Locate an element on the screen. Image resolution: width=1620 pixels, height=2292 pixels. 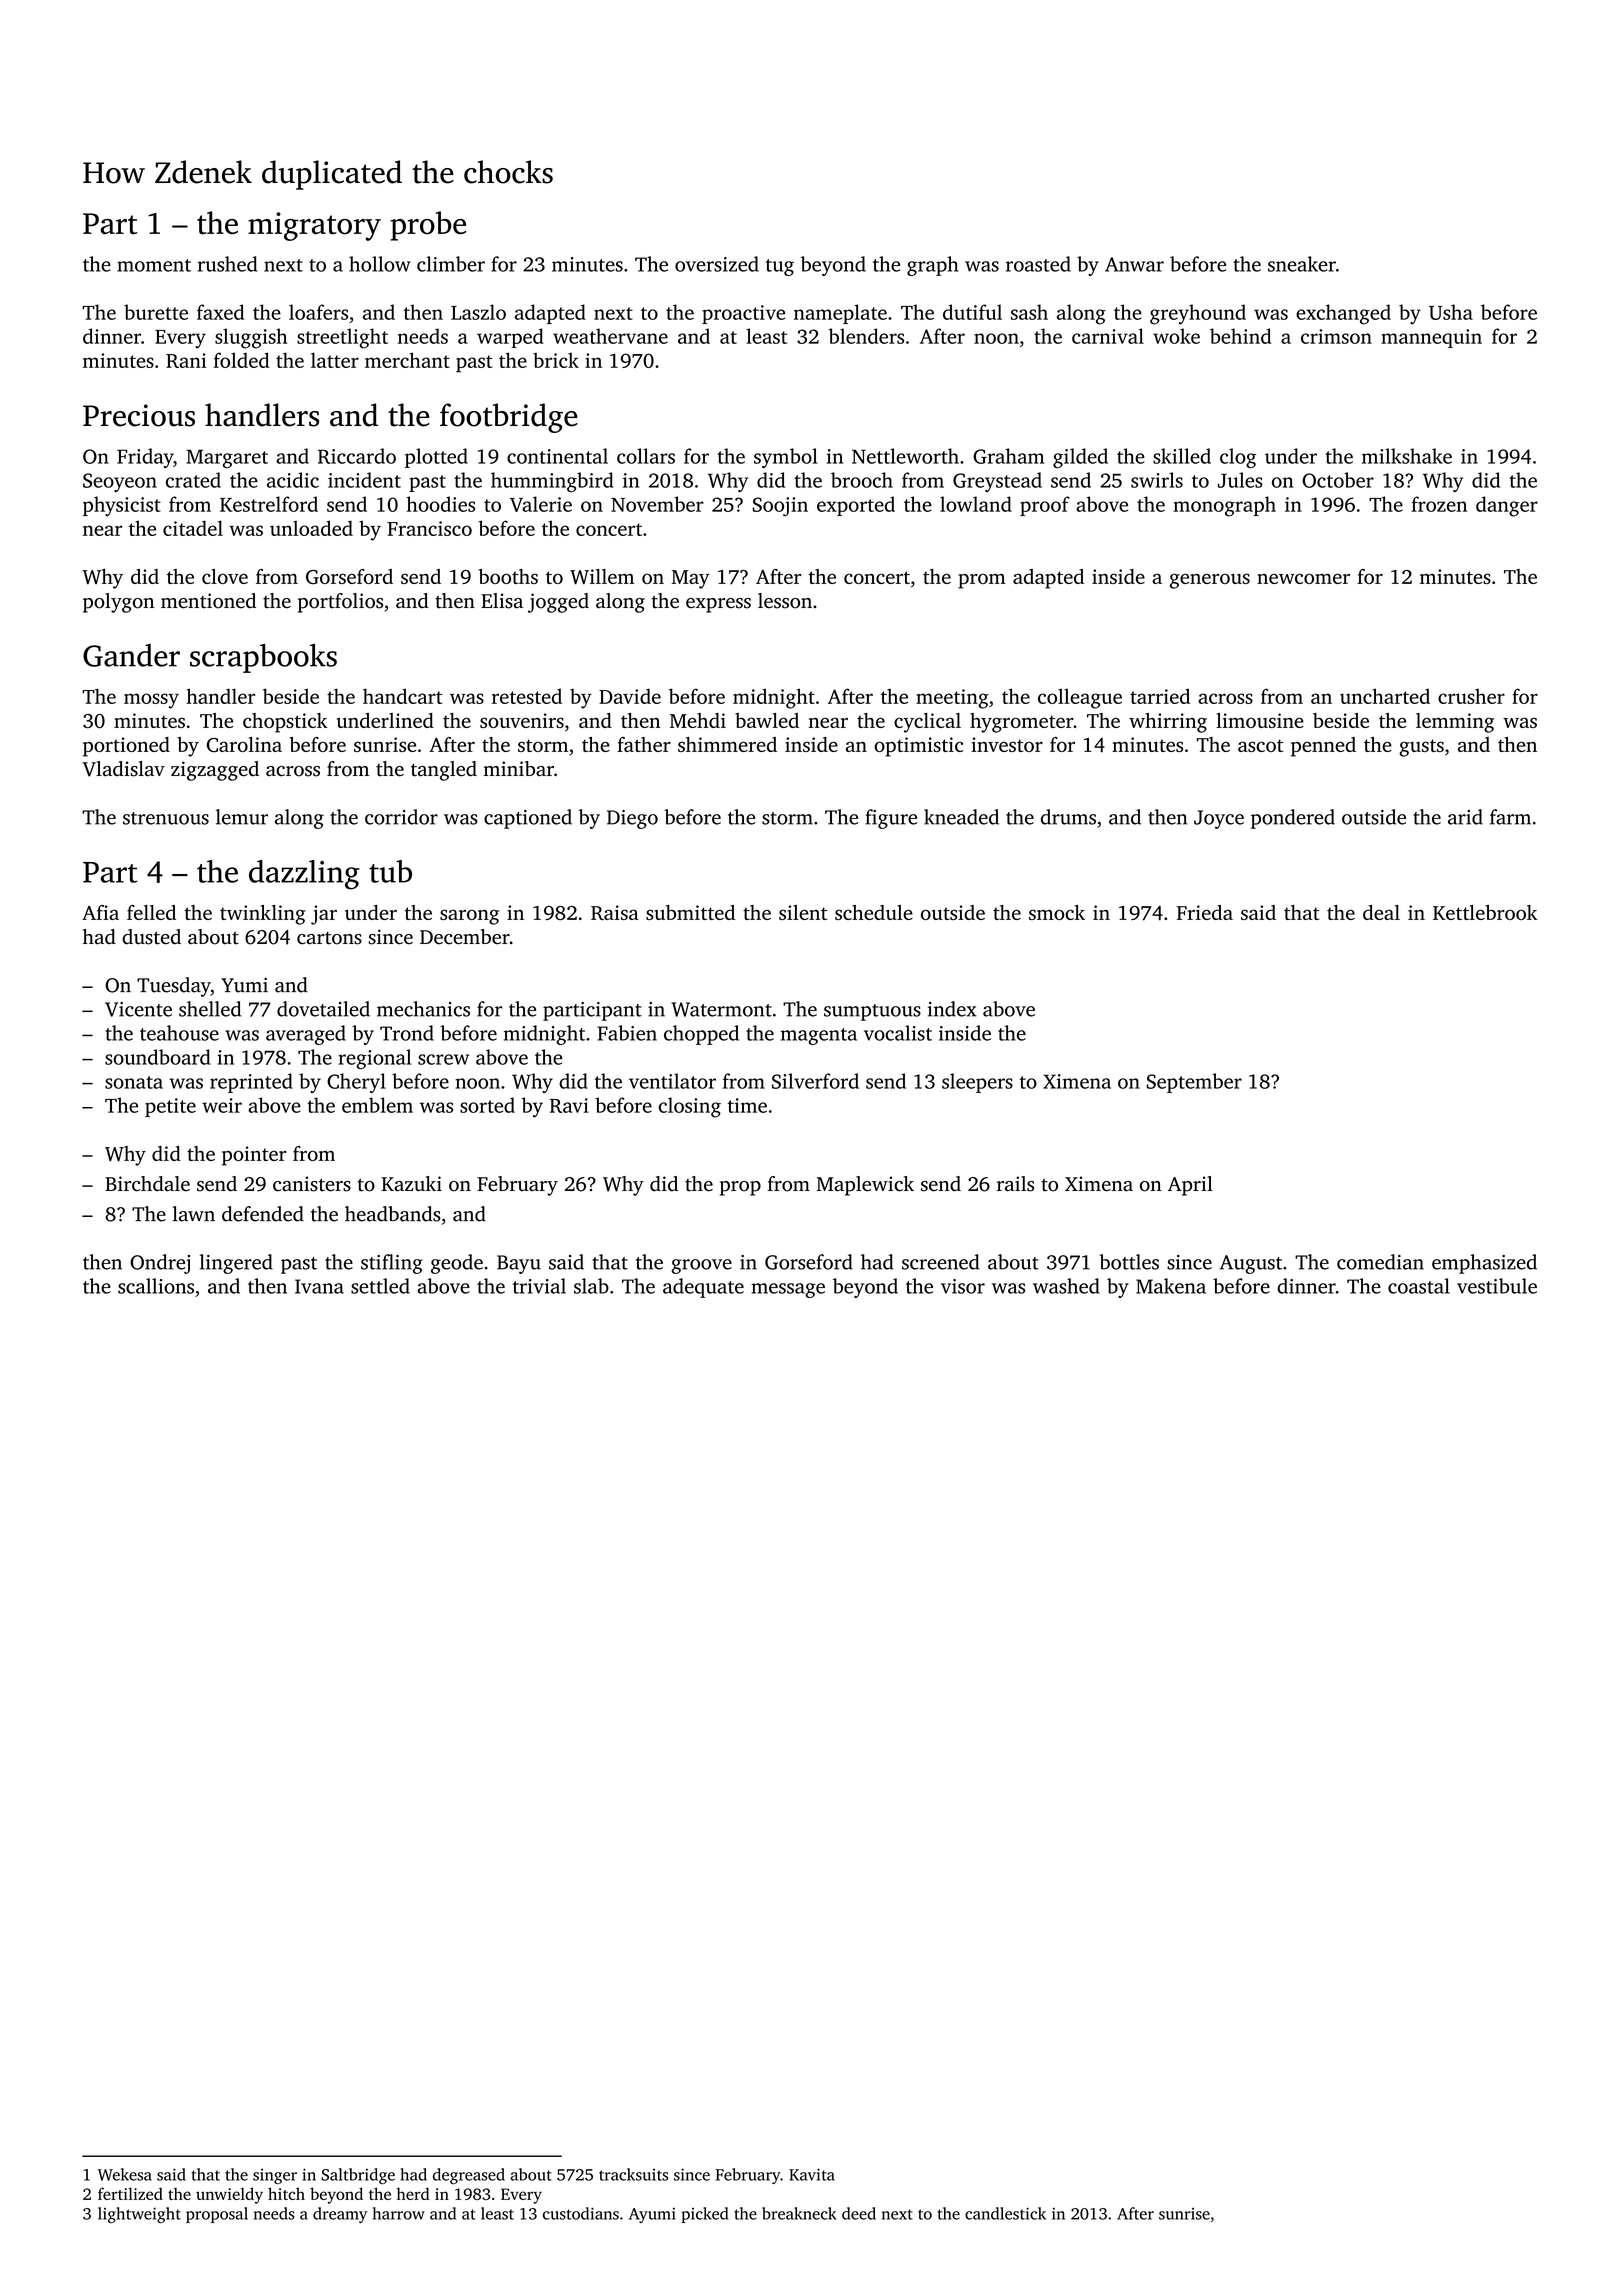
breakneck is located at coordinates (799, 2213).
